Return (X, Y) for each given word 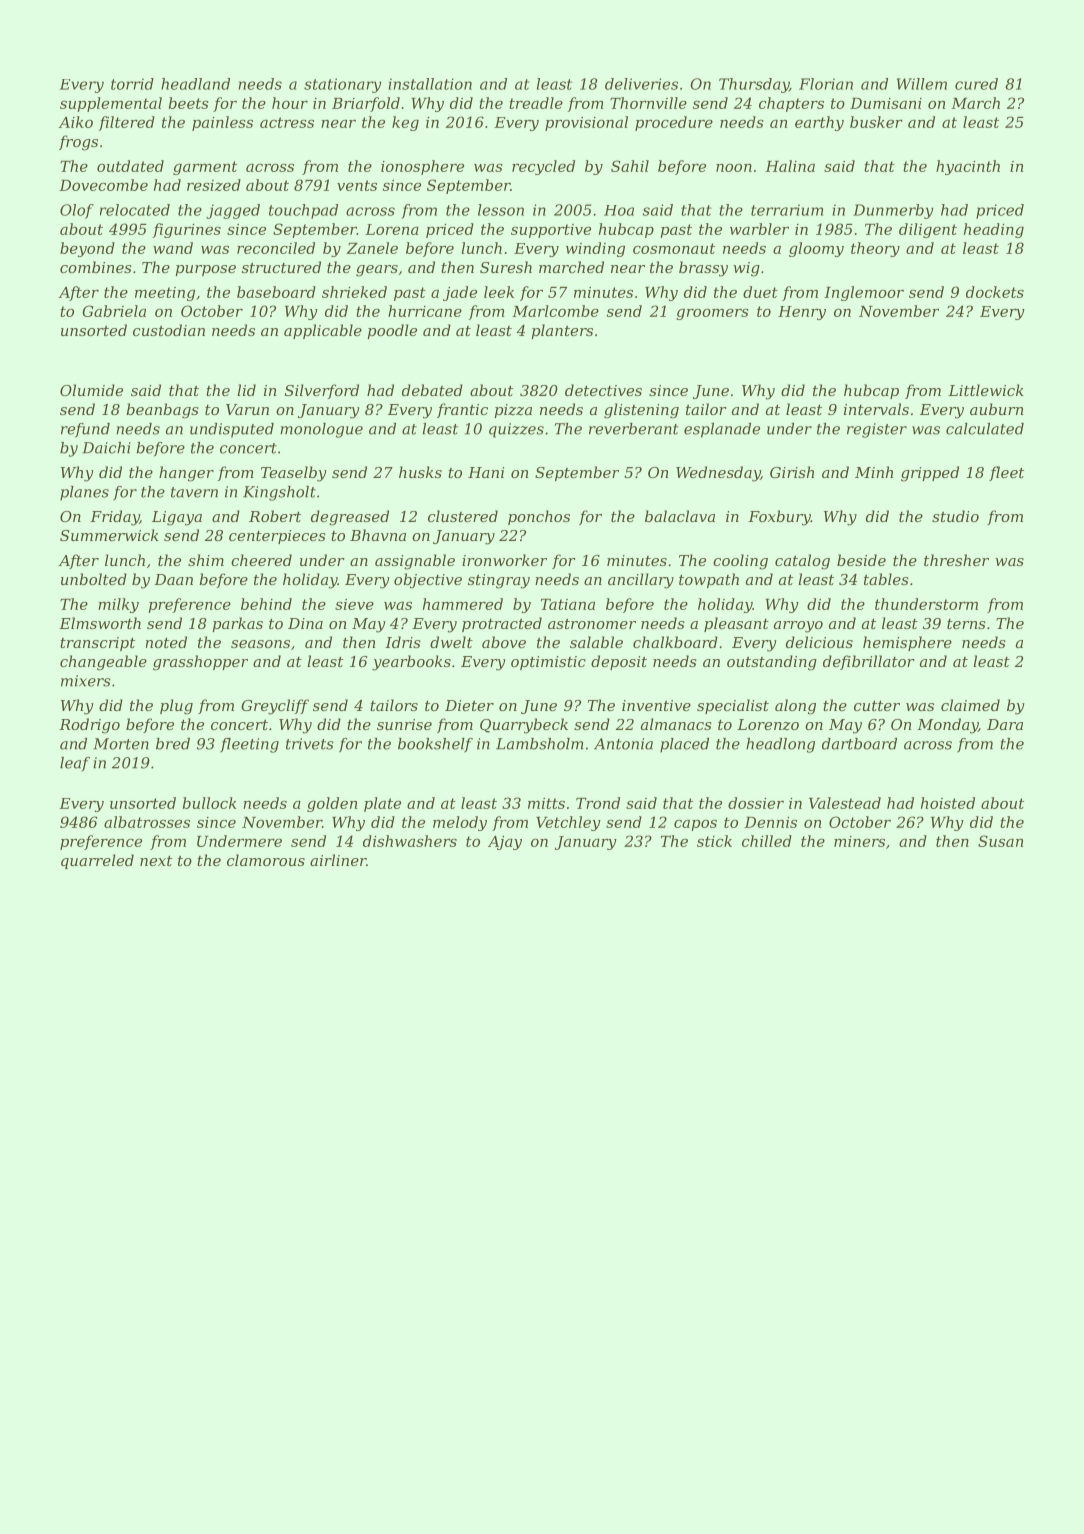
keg (405, 123)
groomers (712, 314)
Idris (403, 642)
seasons (260, 644)
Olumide (91, 390)
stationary (342, 85)
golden (332, 804)
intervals (876, 409)
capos (695, 825)
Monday (947, 726)
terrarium (787, 210)
